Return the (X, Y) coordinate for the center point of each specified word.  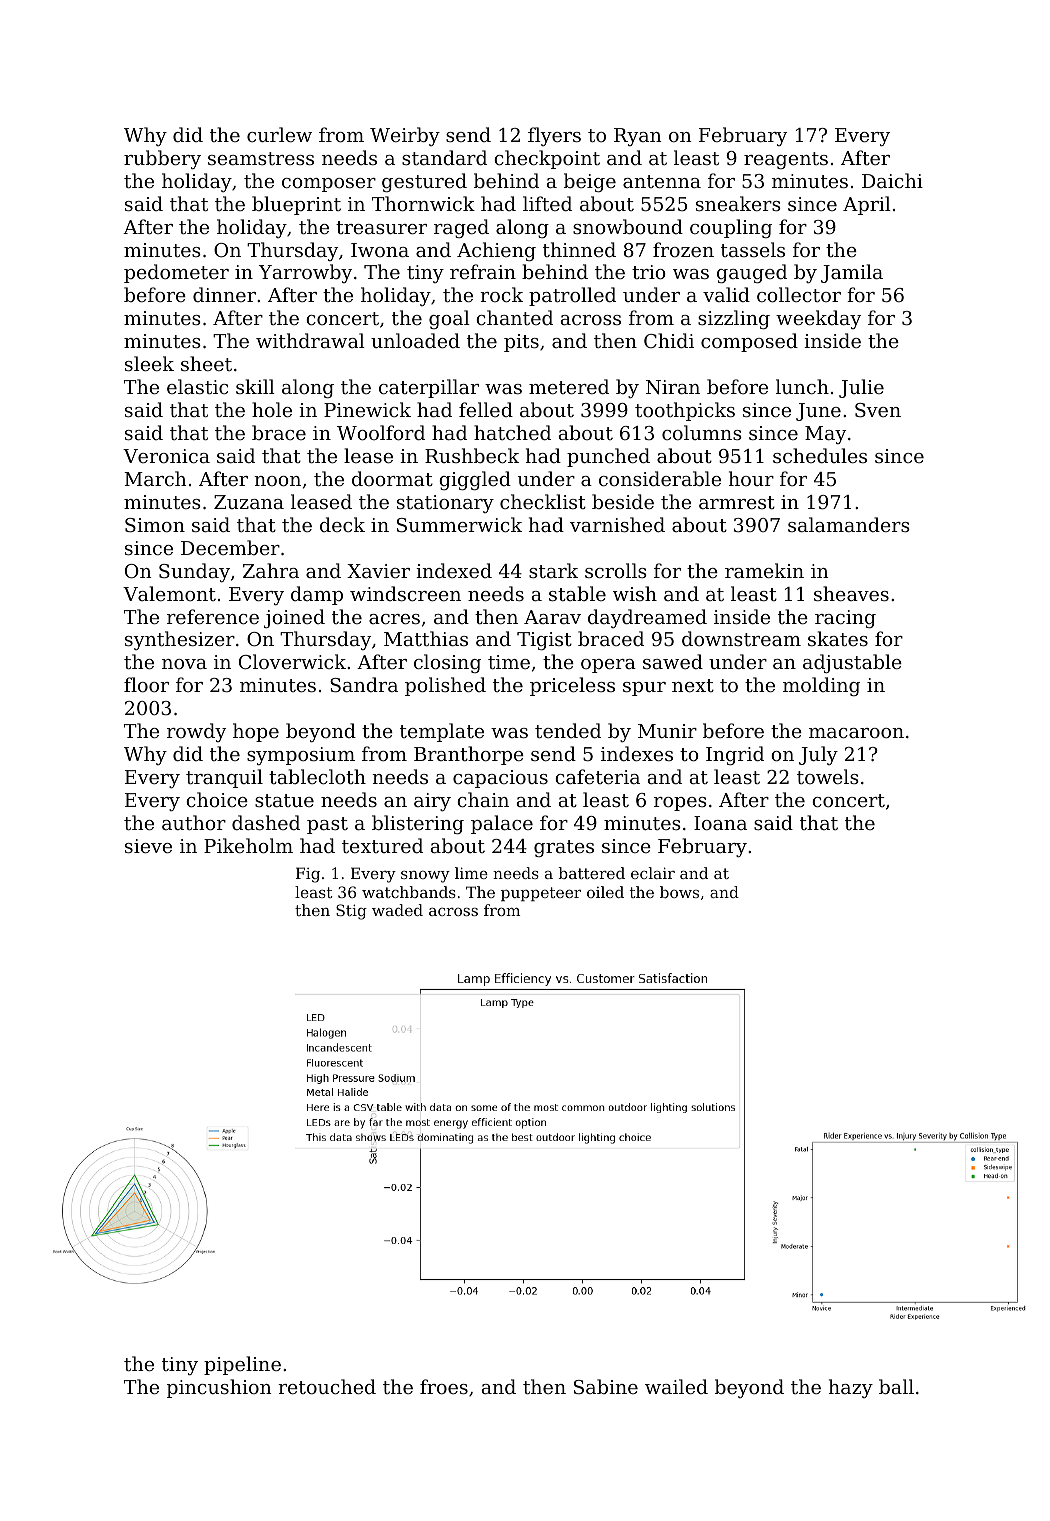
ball (896, 1386)
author (194, 822)
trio (649, 272)
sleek (149, 363)
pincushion (219, 1388)
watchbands (409, 892)
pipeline (242, 1365)
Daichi (892, 180)
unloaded (415, 340)
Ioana (720, 823)
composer (329, 185)
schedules (820, 455)
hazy (851, 1388)
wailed (676, 1386)
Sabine (606, 1386)
